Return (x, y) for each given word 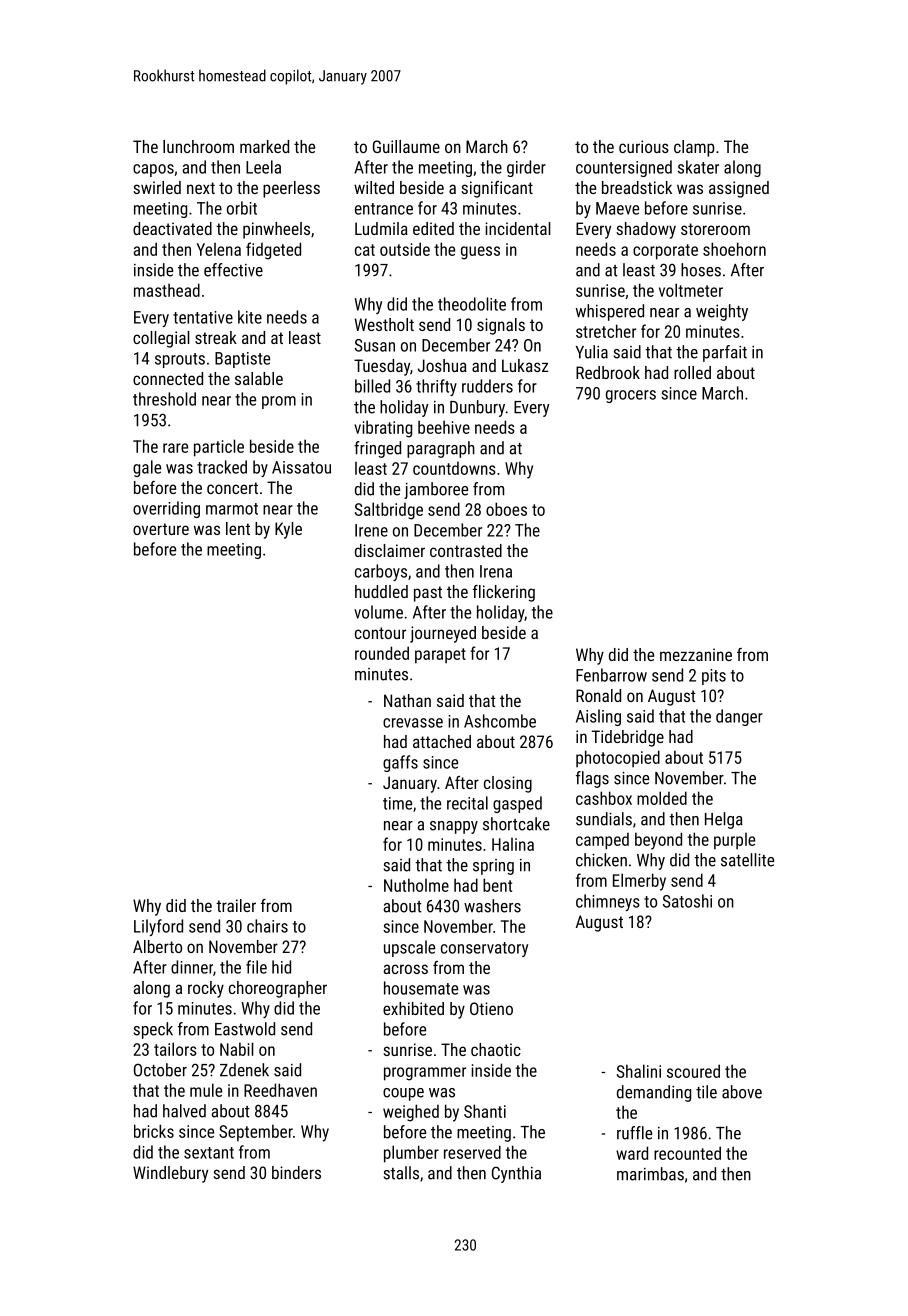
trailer (236, 905)
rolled (692, 372)
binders (296, 1172)
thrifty (436, 387)
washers (492, 906)
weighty (722, 312)
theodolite (472, 304)
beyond (658, 841)
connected (168, 378)
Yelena (219, 249)
